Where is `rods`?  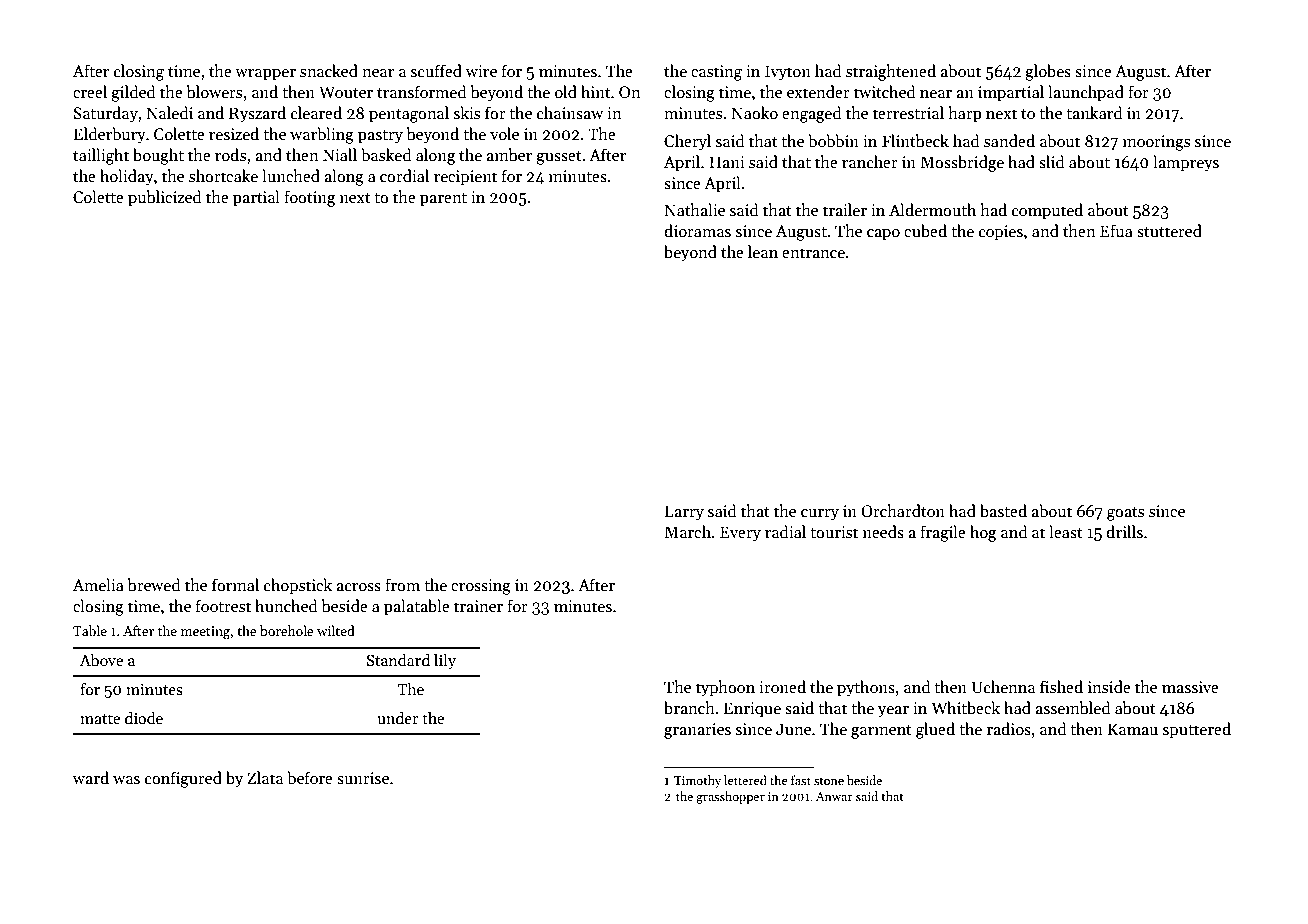
rods is located at coordinates (230, 154).
